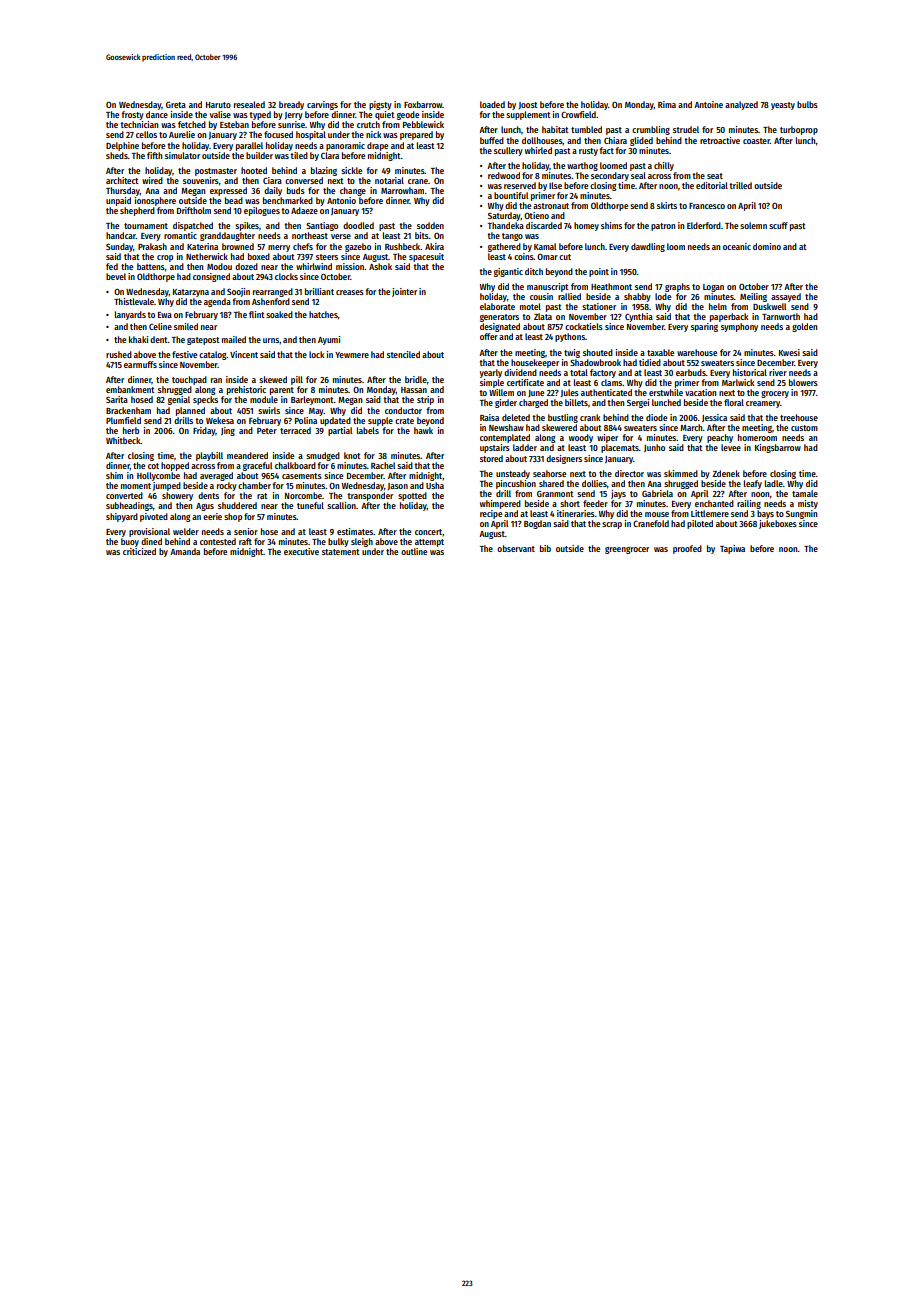 The width and height of the screenshot is (924, 1308). What do you see at coordinates (525, 382) in the screenshot?
I see `certificate` at bounding box center [525, 382].
